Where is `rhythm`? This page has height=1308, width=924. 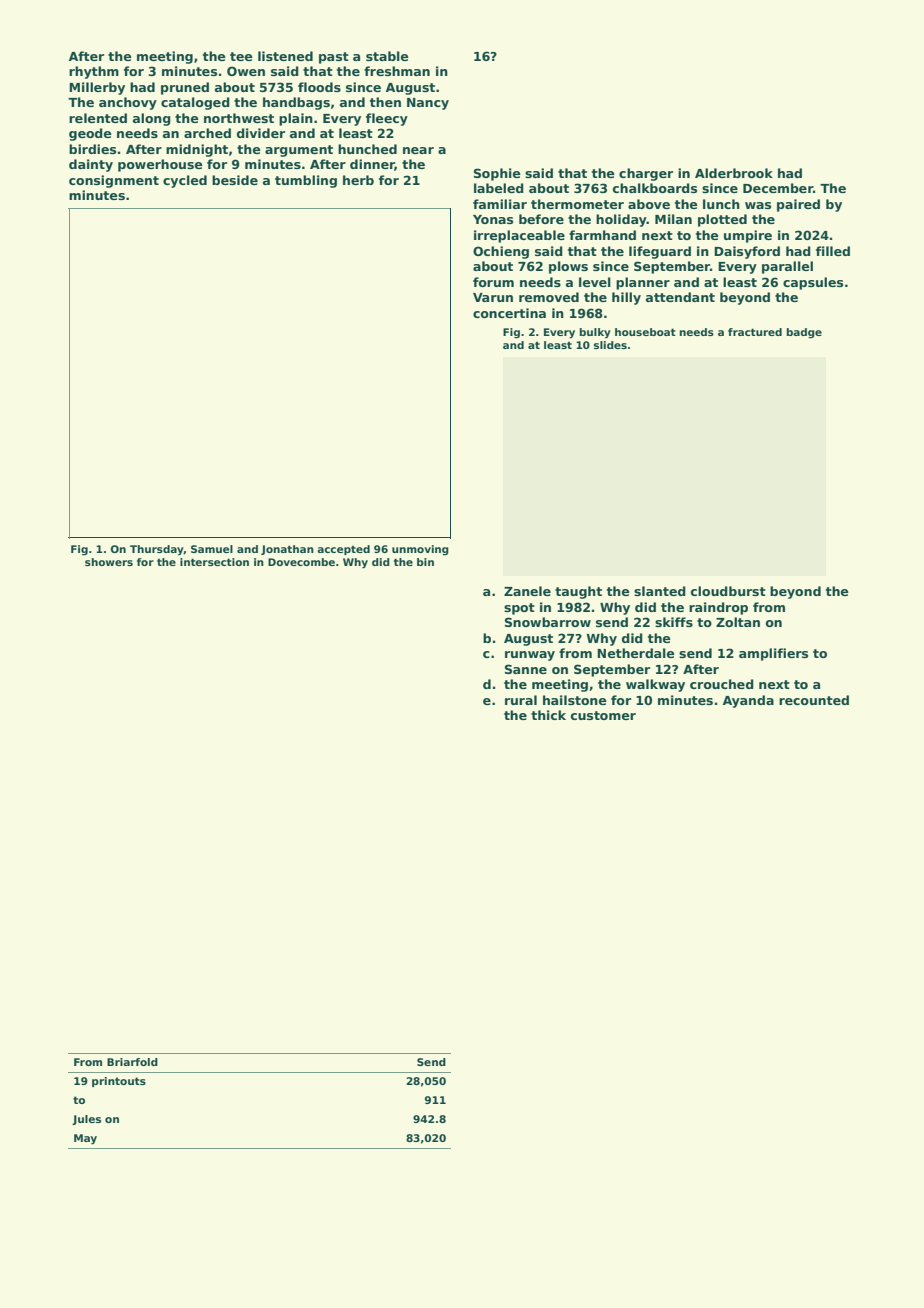
rhythm is located at coordinates (94, 72).
